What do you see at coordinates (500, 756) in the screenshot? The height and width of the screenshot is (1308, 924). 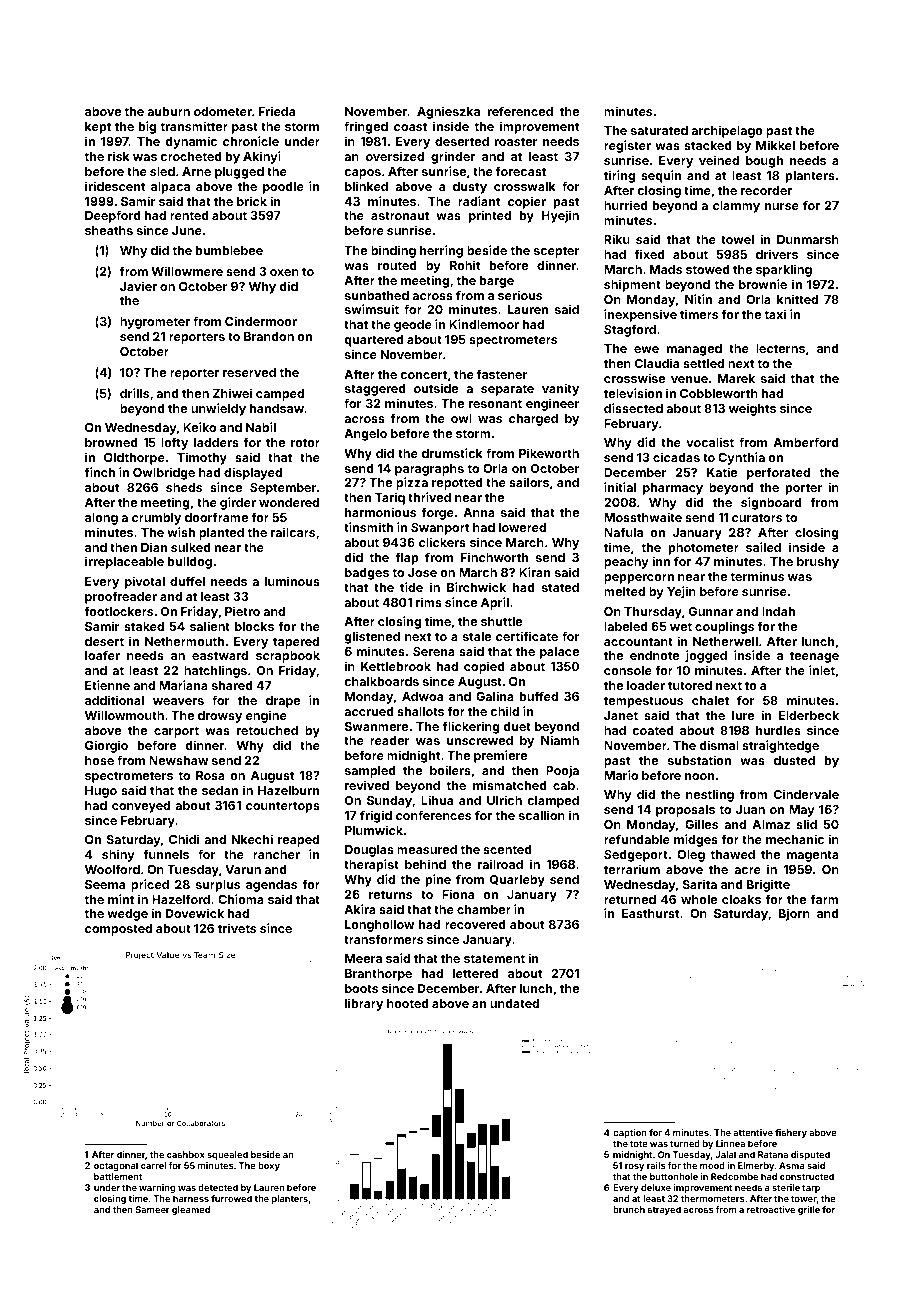 I see `premiere` at bounding box center [500, 756].
